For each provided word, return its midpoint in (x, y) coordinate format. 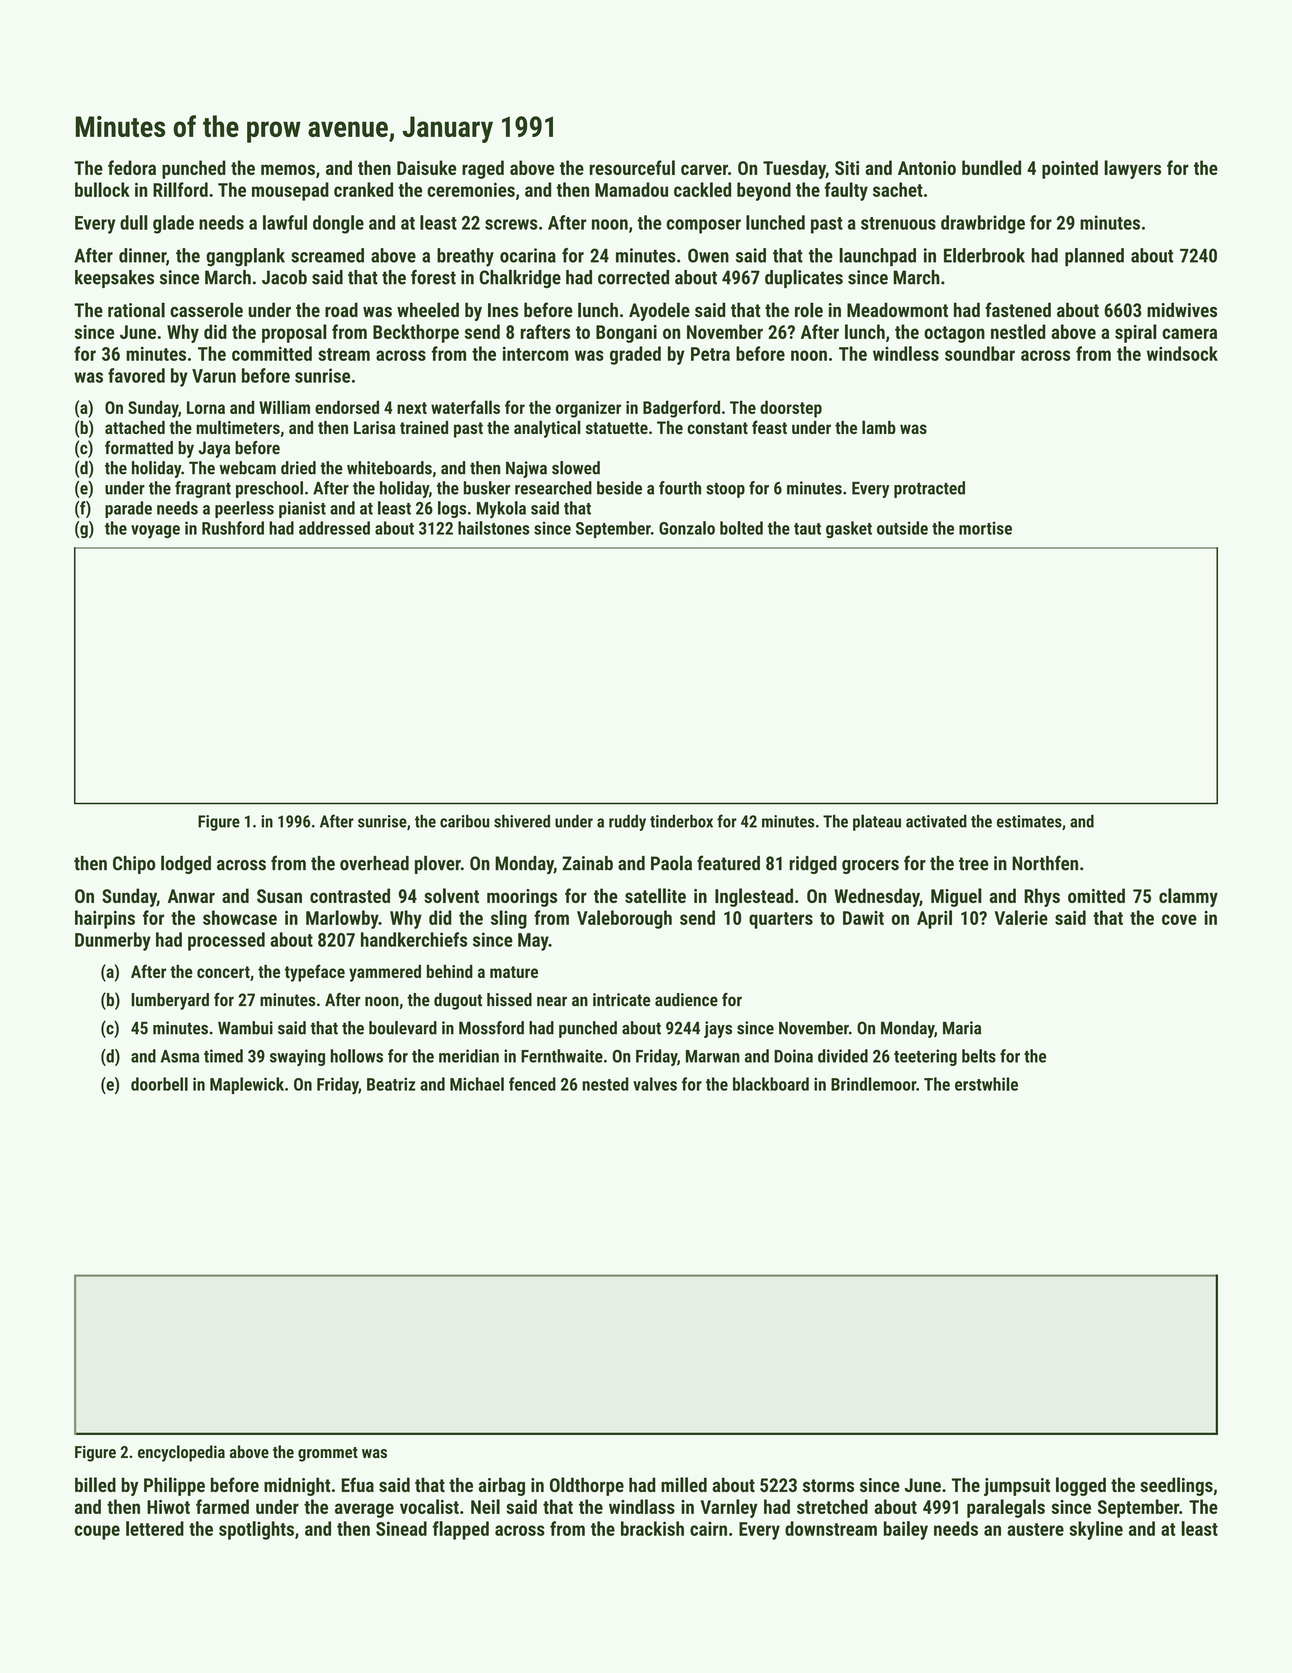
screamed (327, 255)
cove (1179, 919)
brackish (652, 1528)
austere (1035, 1529)
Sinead (401, 1528)
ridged (813, 865)
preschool (269, 489)
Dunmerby (113, 941)
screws (511, 224)
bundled (991, 167)
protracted (929, 489)
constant (717, 428)
